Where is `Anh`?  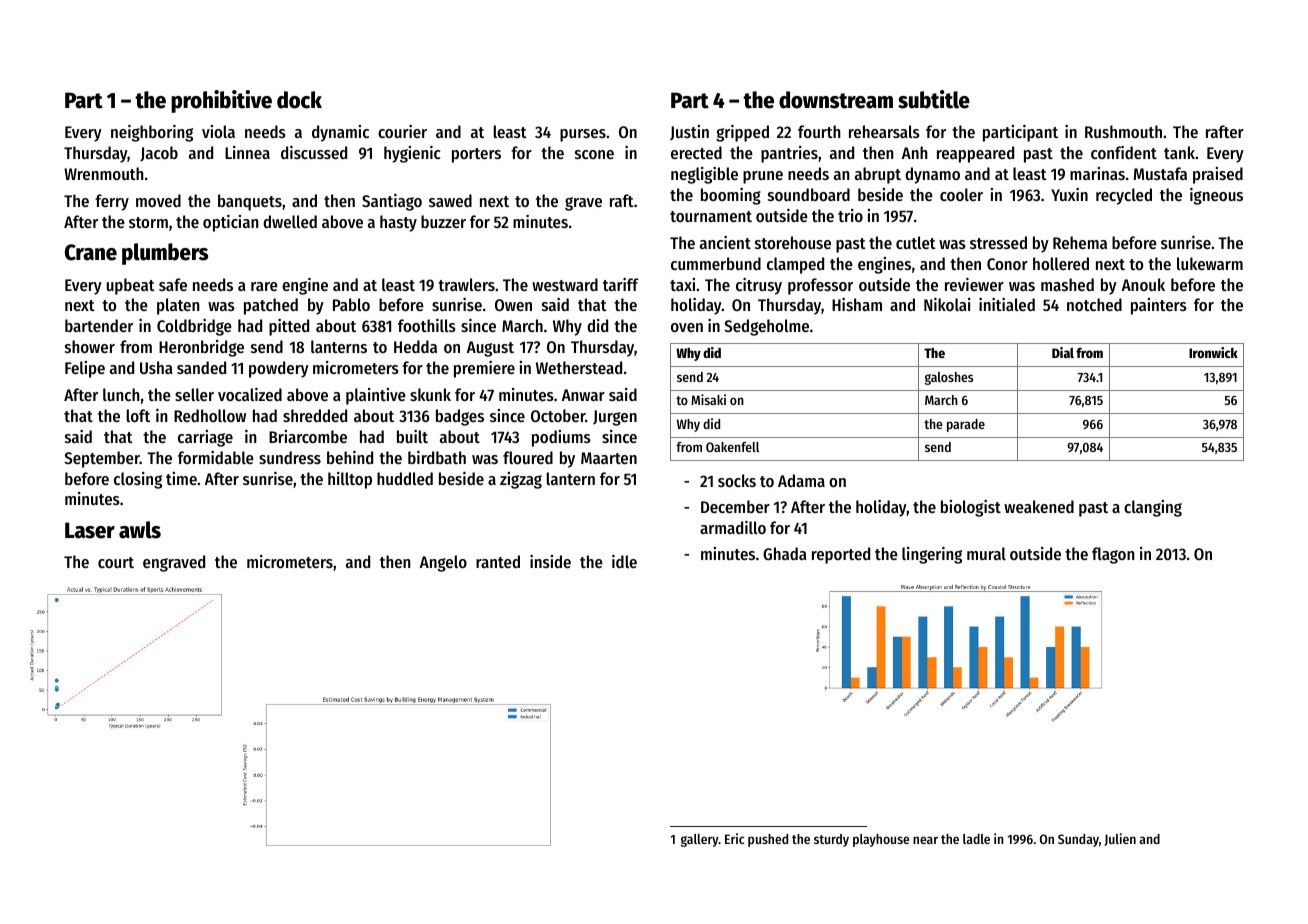
Anh is located at coordinates (915, 152).
